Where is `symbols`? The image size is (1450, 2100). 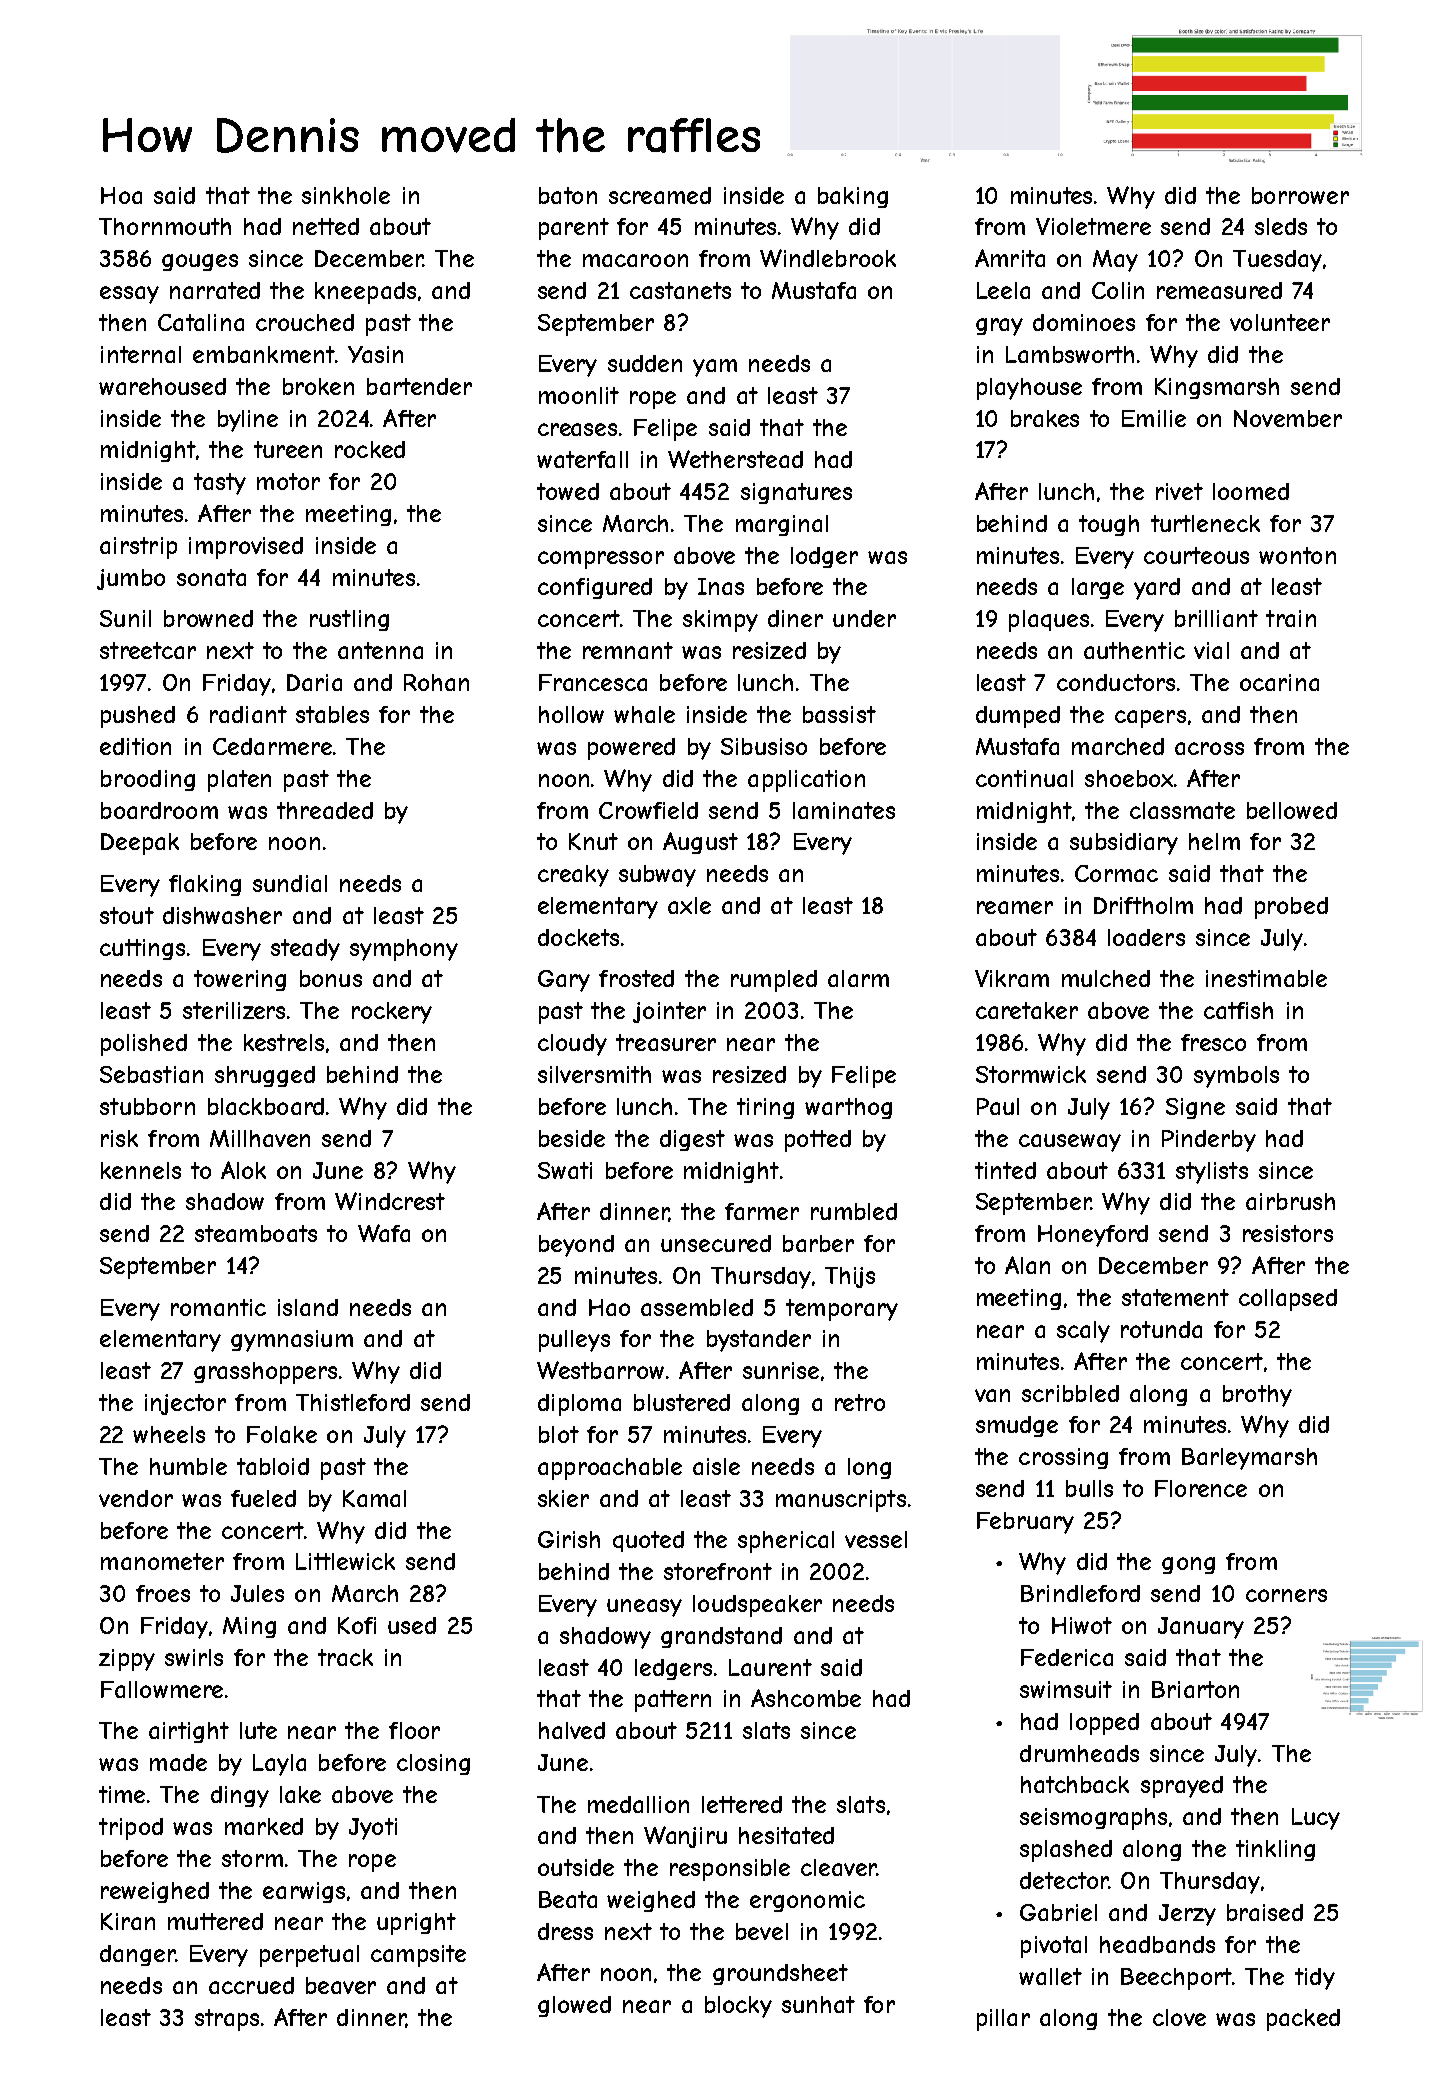 symbols is located at coordinates (1236, 1077).
